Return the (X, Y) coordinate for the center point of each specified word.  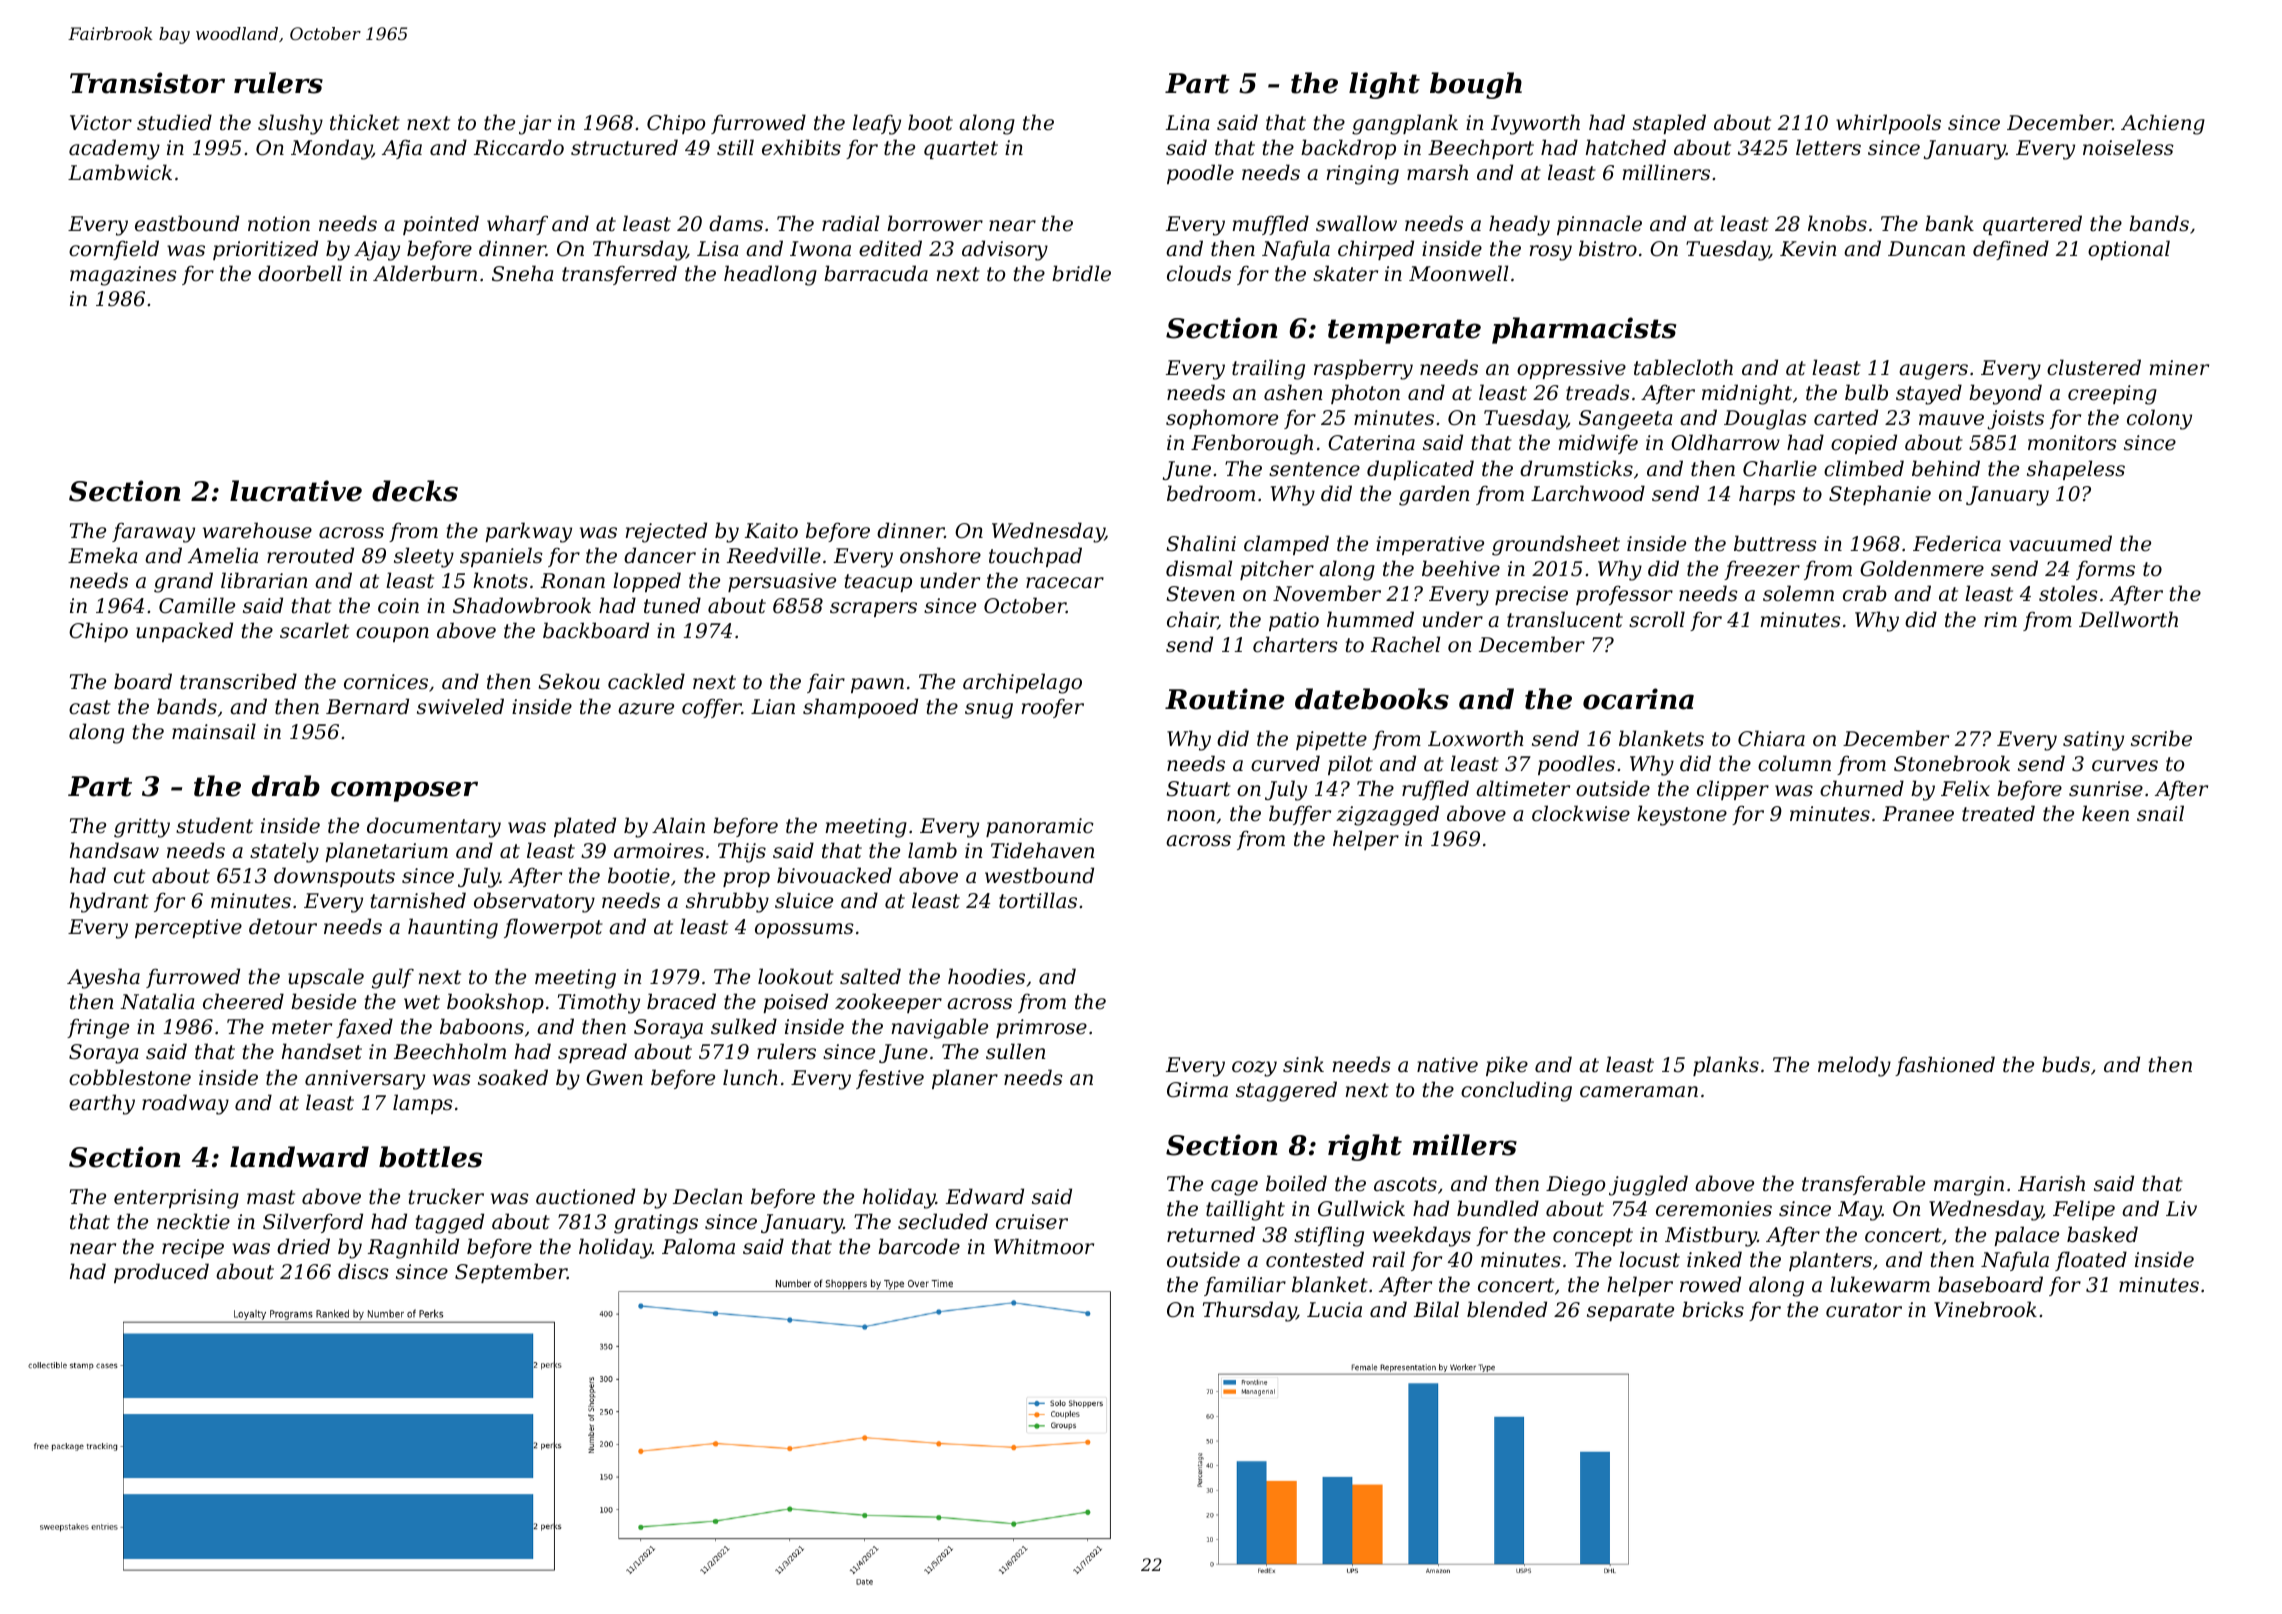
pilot (1350, 765)
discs (363, 1271)
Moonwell (1458, 273)
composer (404, 791)
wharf (517, 225)
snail (2160, 813)
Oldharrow (1725, 442)
